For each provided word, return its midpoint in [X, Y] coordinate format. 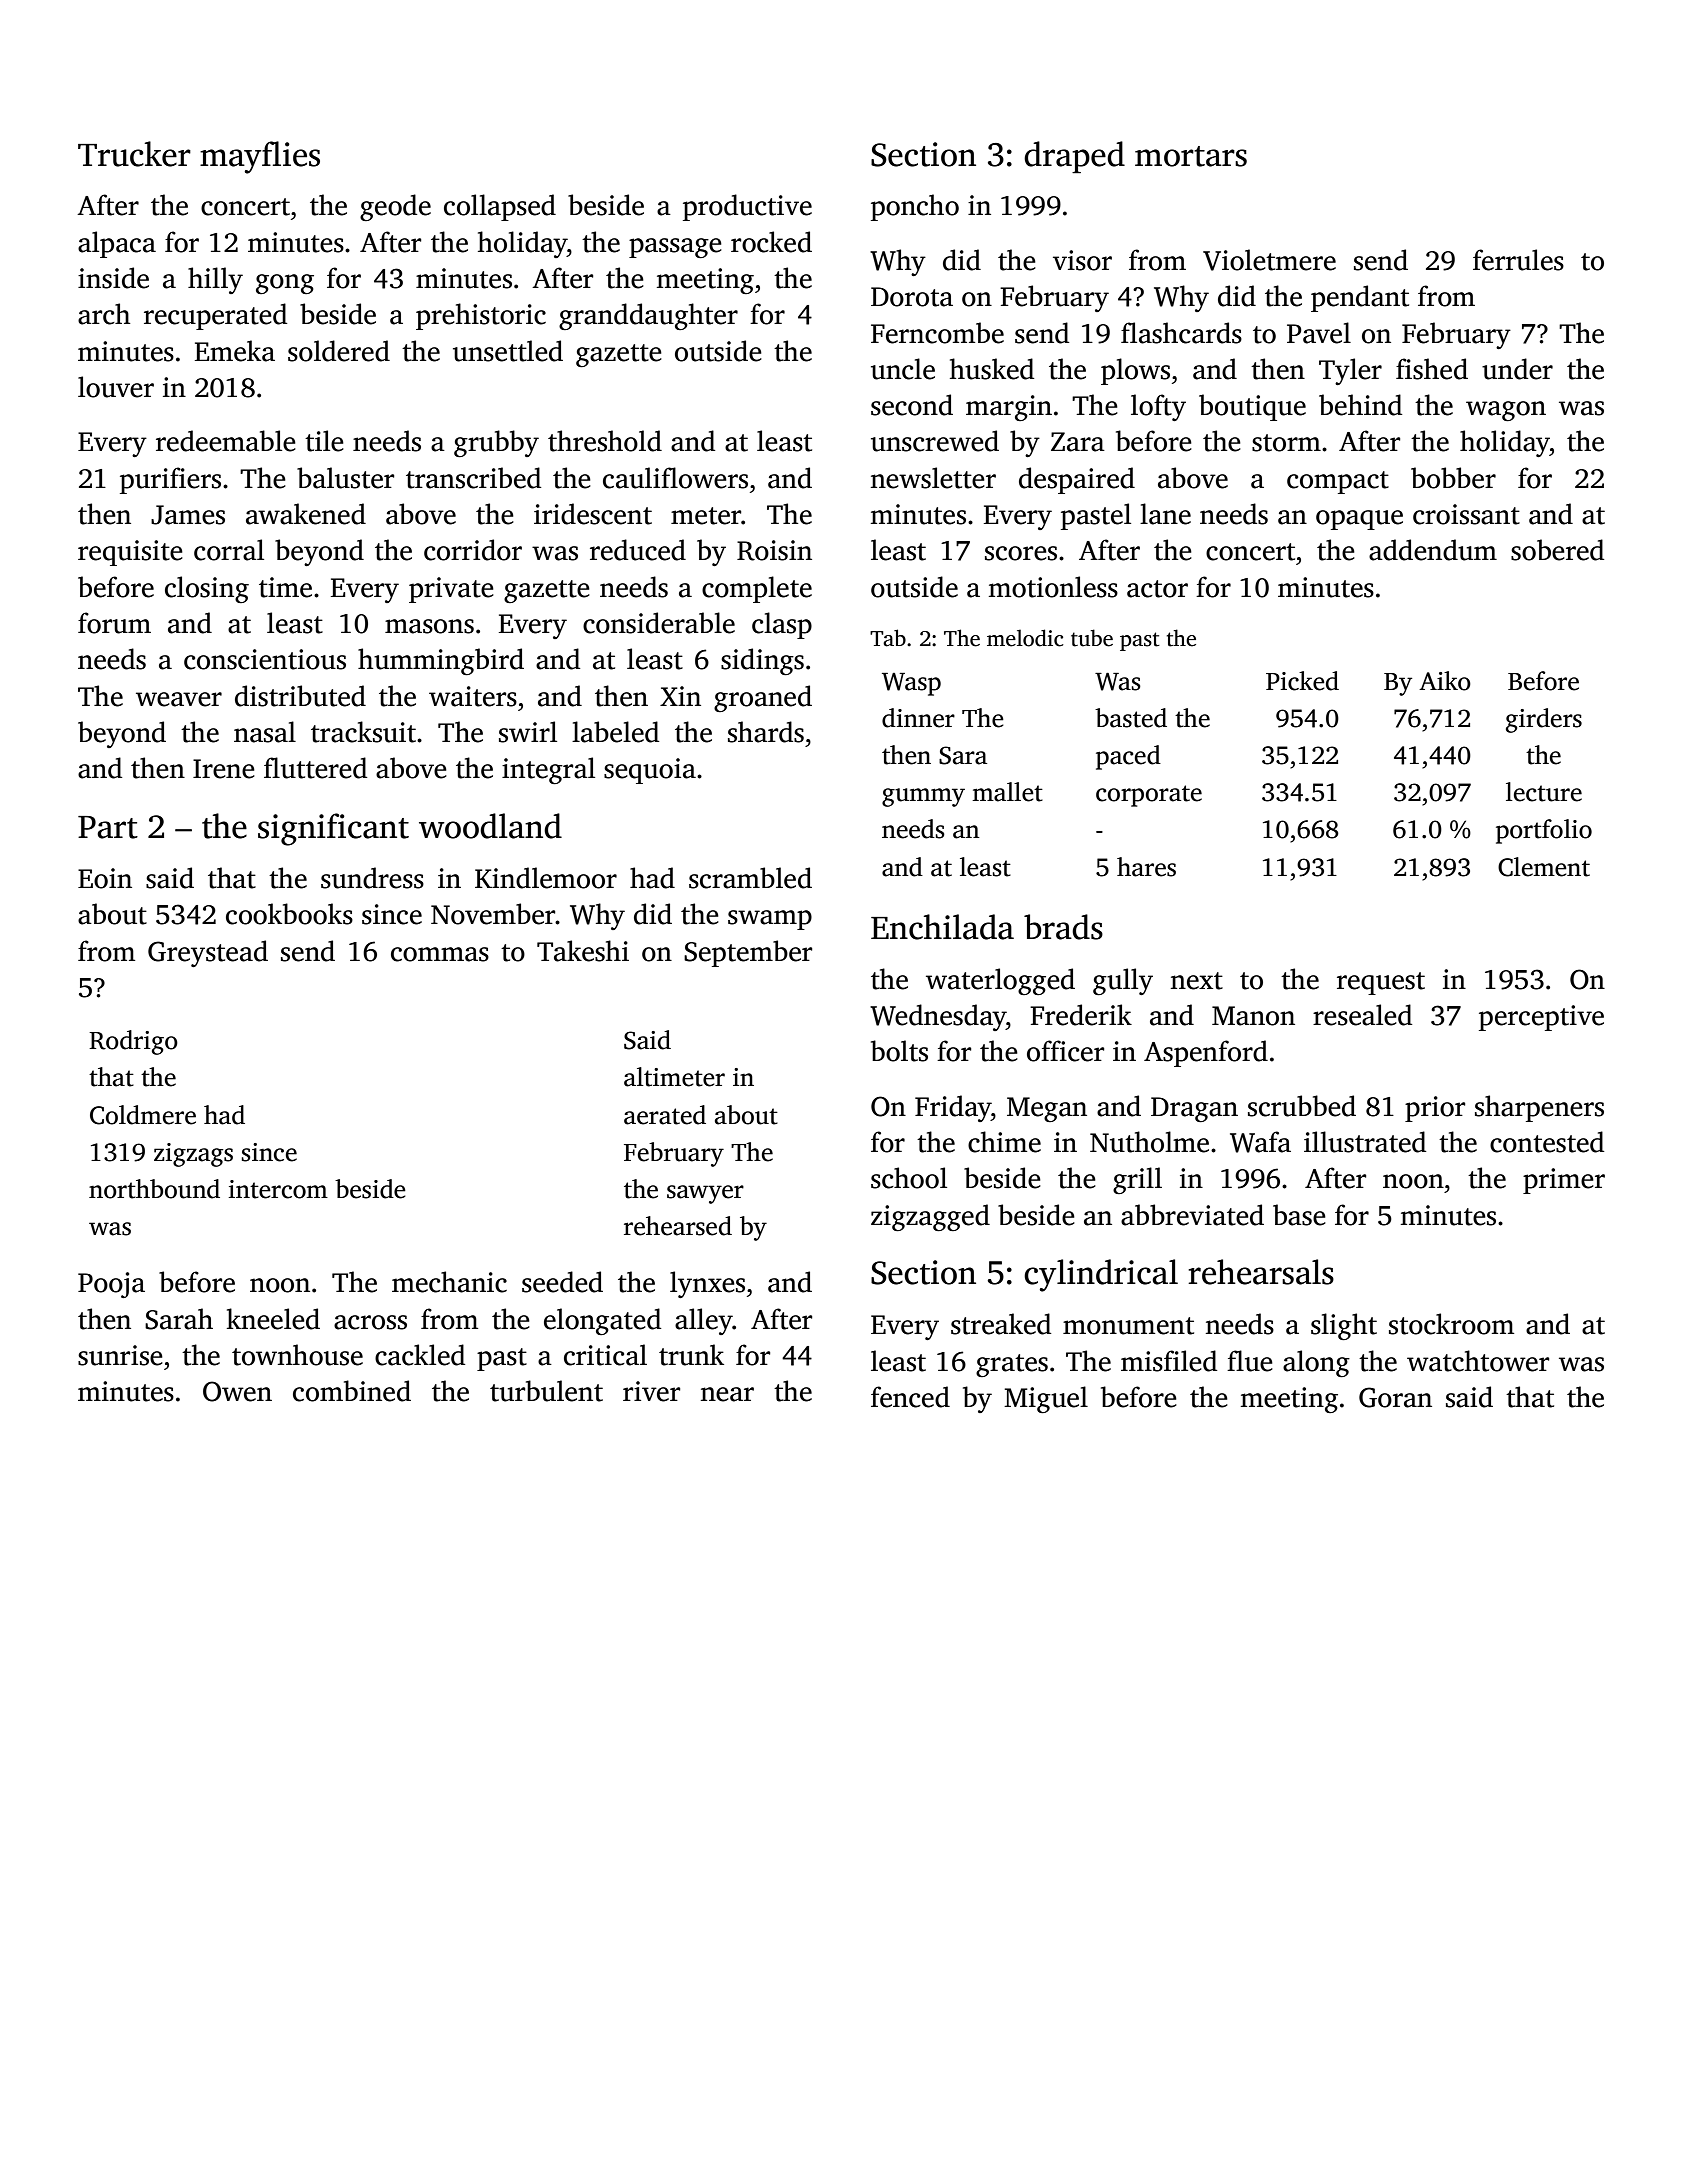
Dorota [912, 297]
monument [1128, 1326]
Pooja [111, 1285]
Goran [1395, 1397]
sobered [1557, 550]
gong [285, 284]
